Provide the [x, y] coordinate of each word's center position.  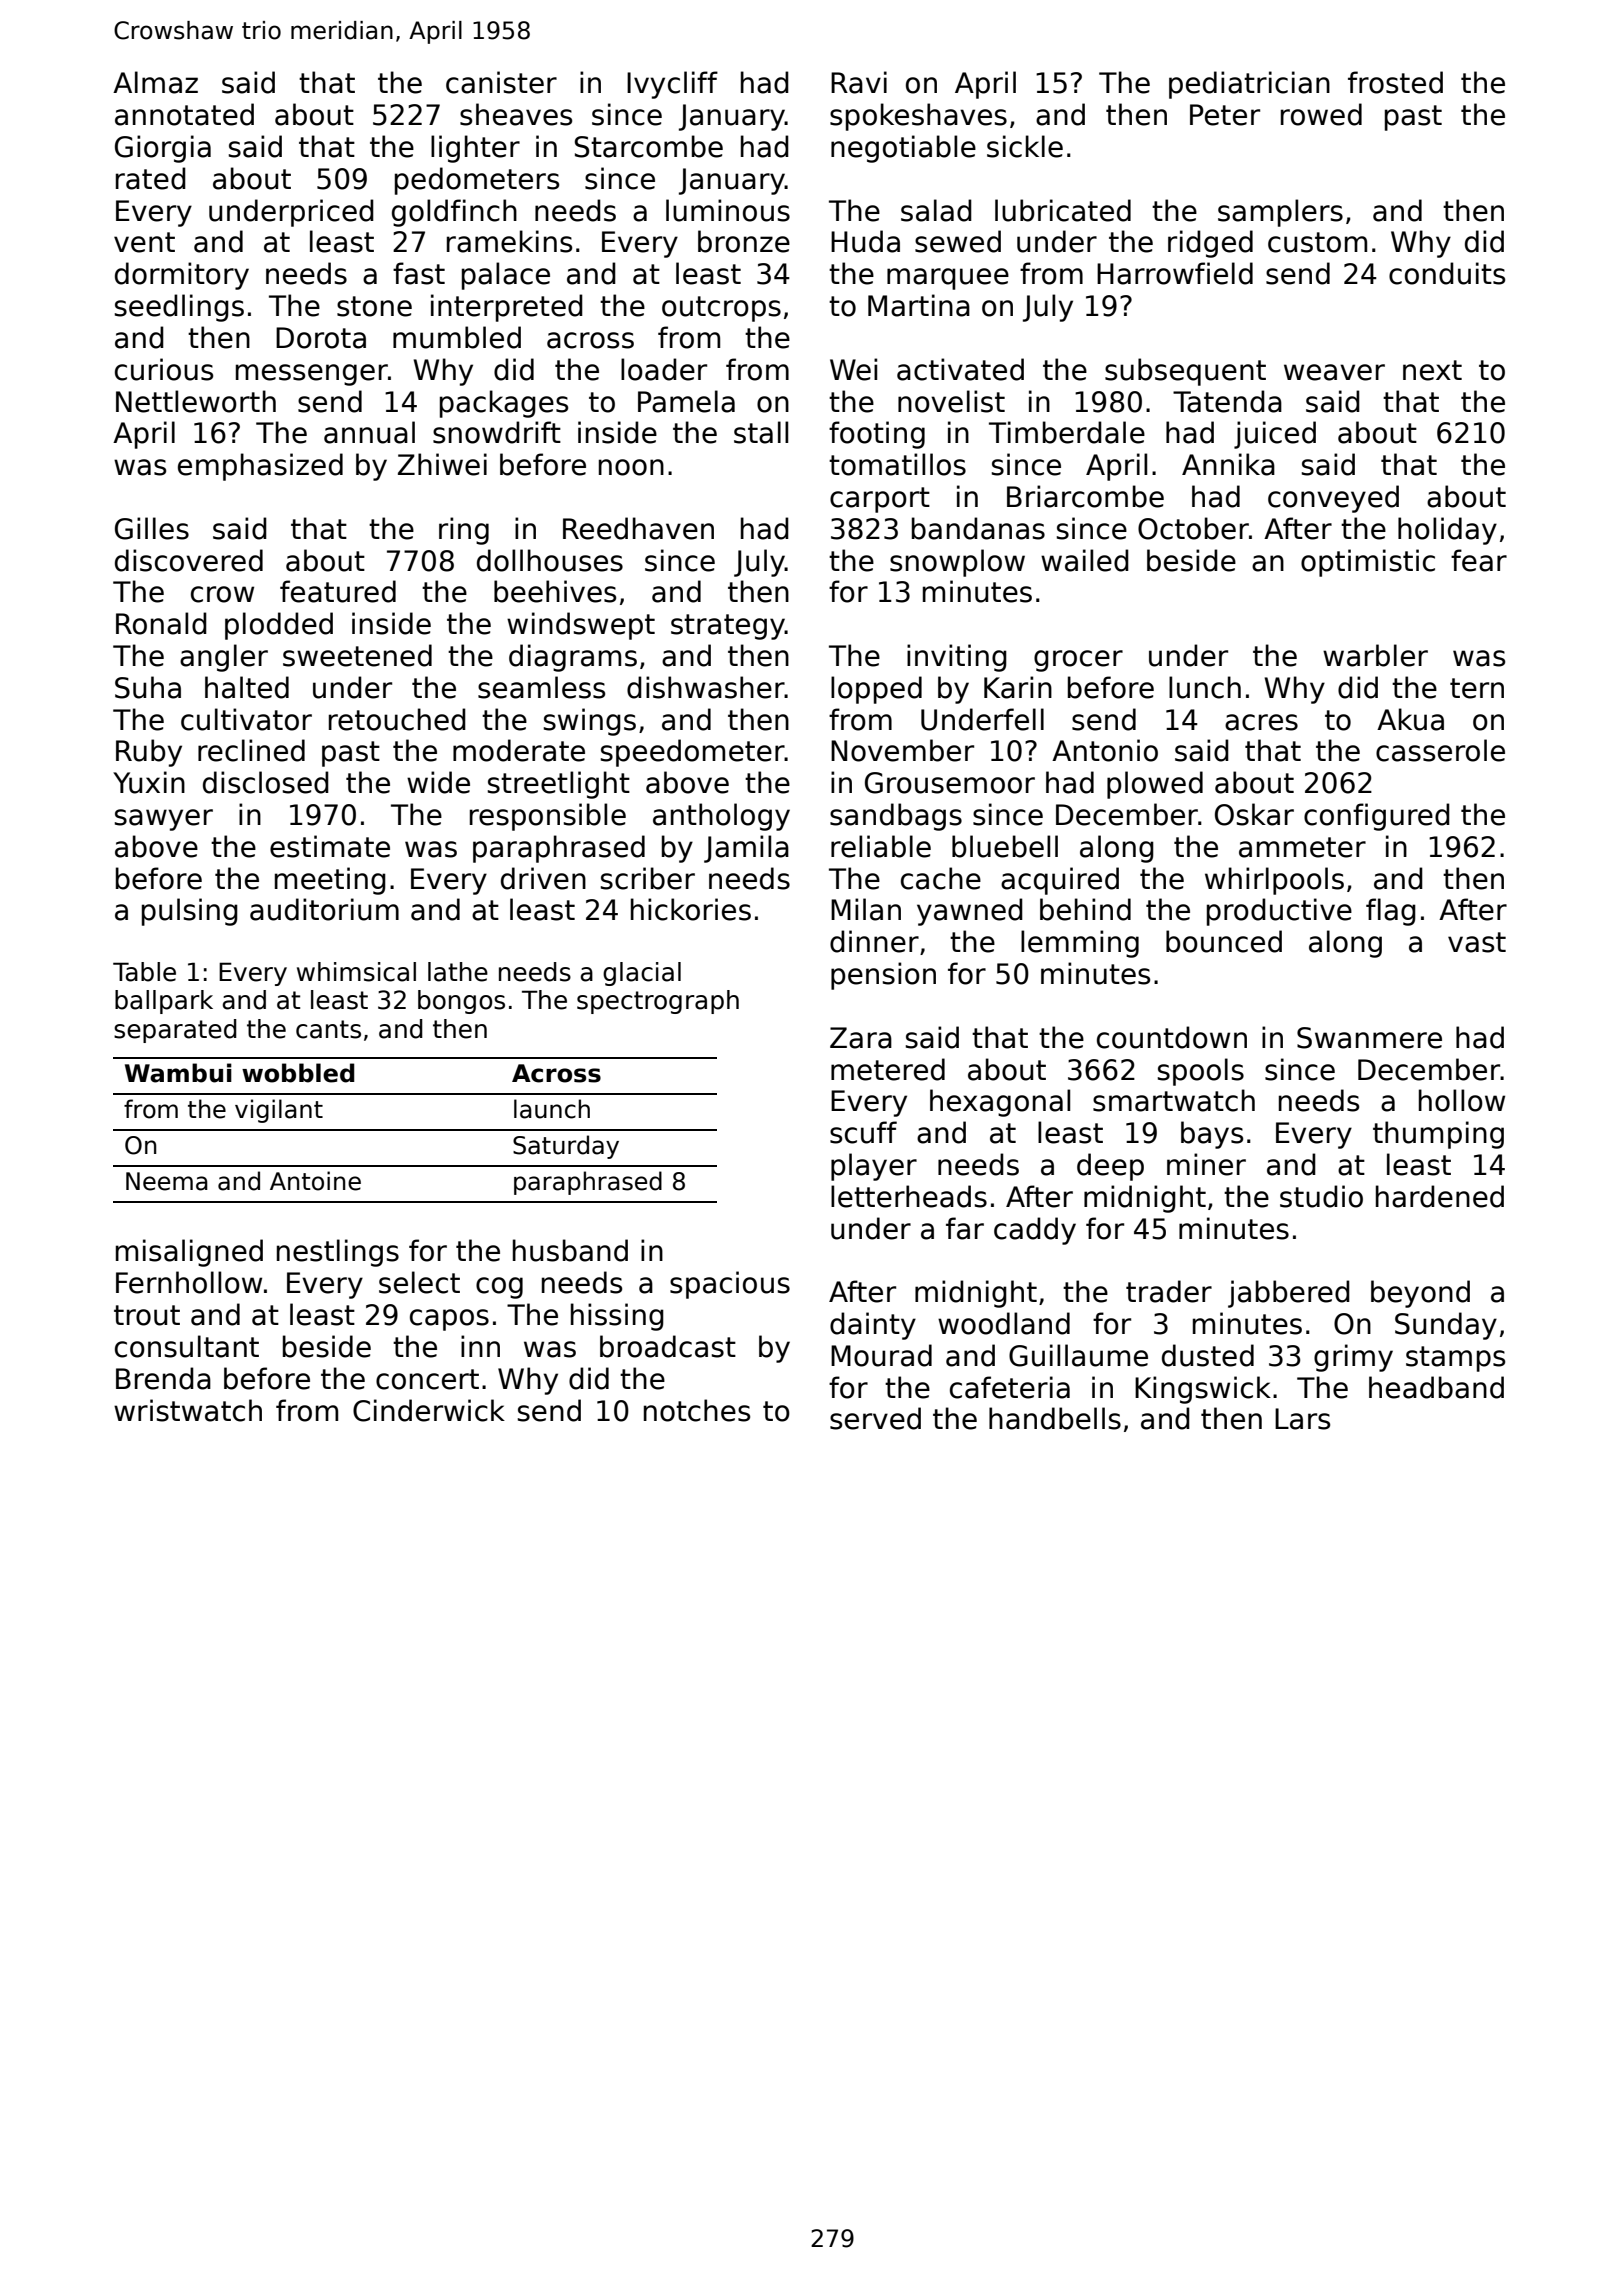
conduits [1447, 273]
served [875, 1418]
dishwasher [706, 687]
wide [438, 782]
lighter [475, 149]
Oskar [1254, 814]
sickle [1025, 146]
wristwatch [188, 1410]
